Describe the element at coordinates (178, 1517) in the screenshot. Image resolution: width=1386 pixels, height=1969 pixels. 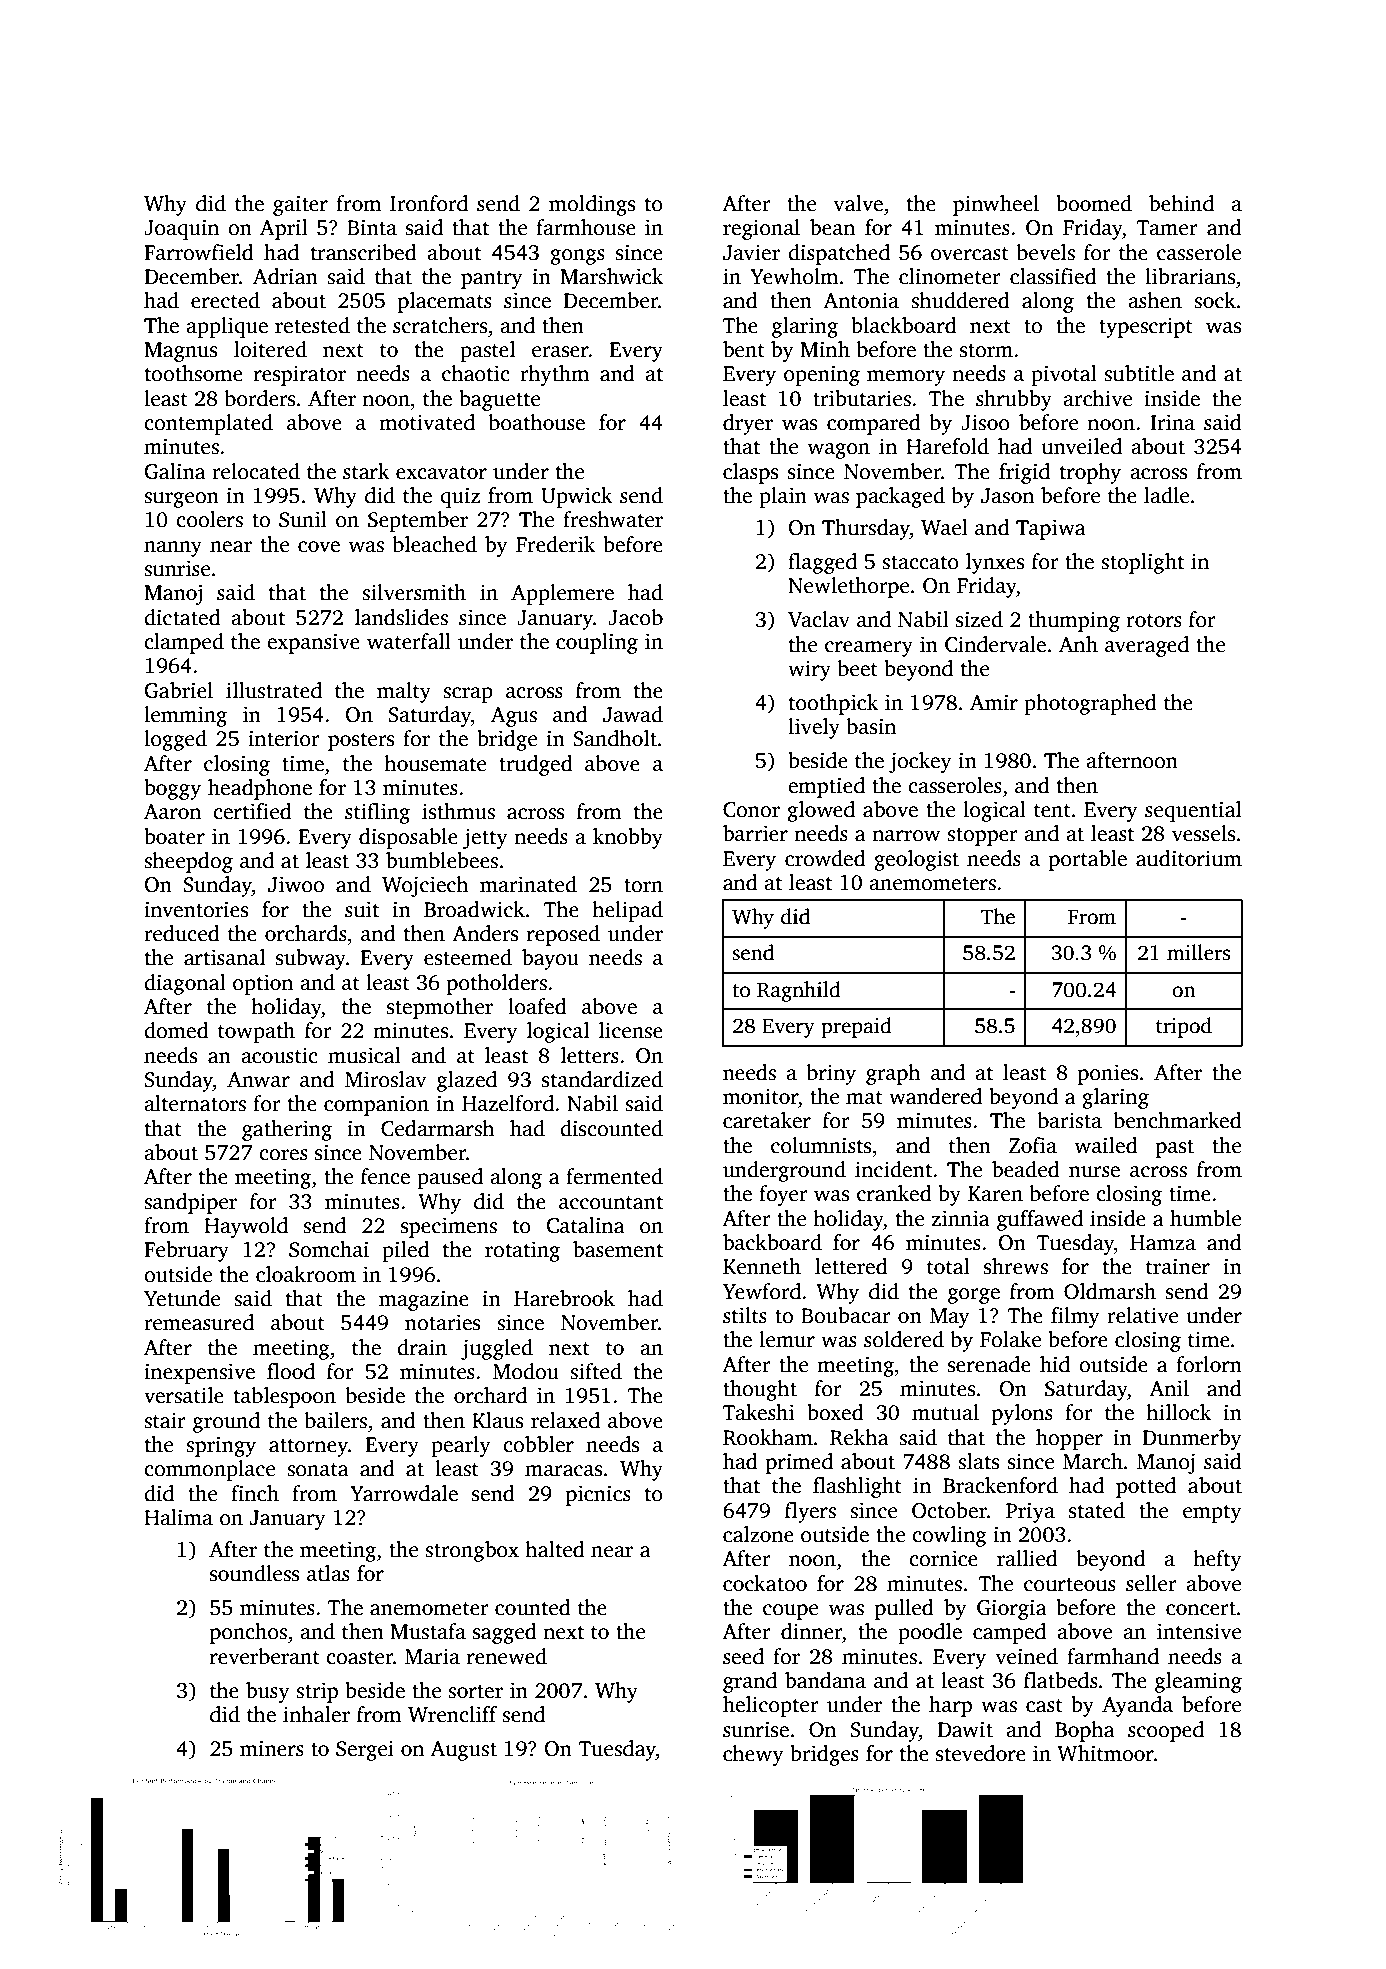
I see `Halima` at that location.
